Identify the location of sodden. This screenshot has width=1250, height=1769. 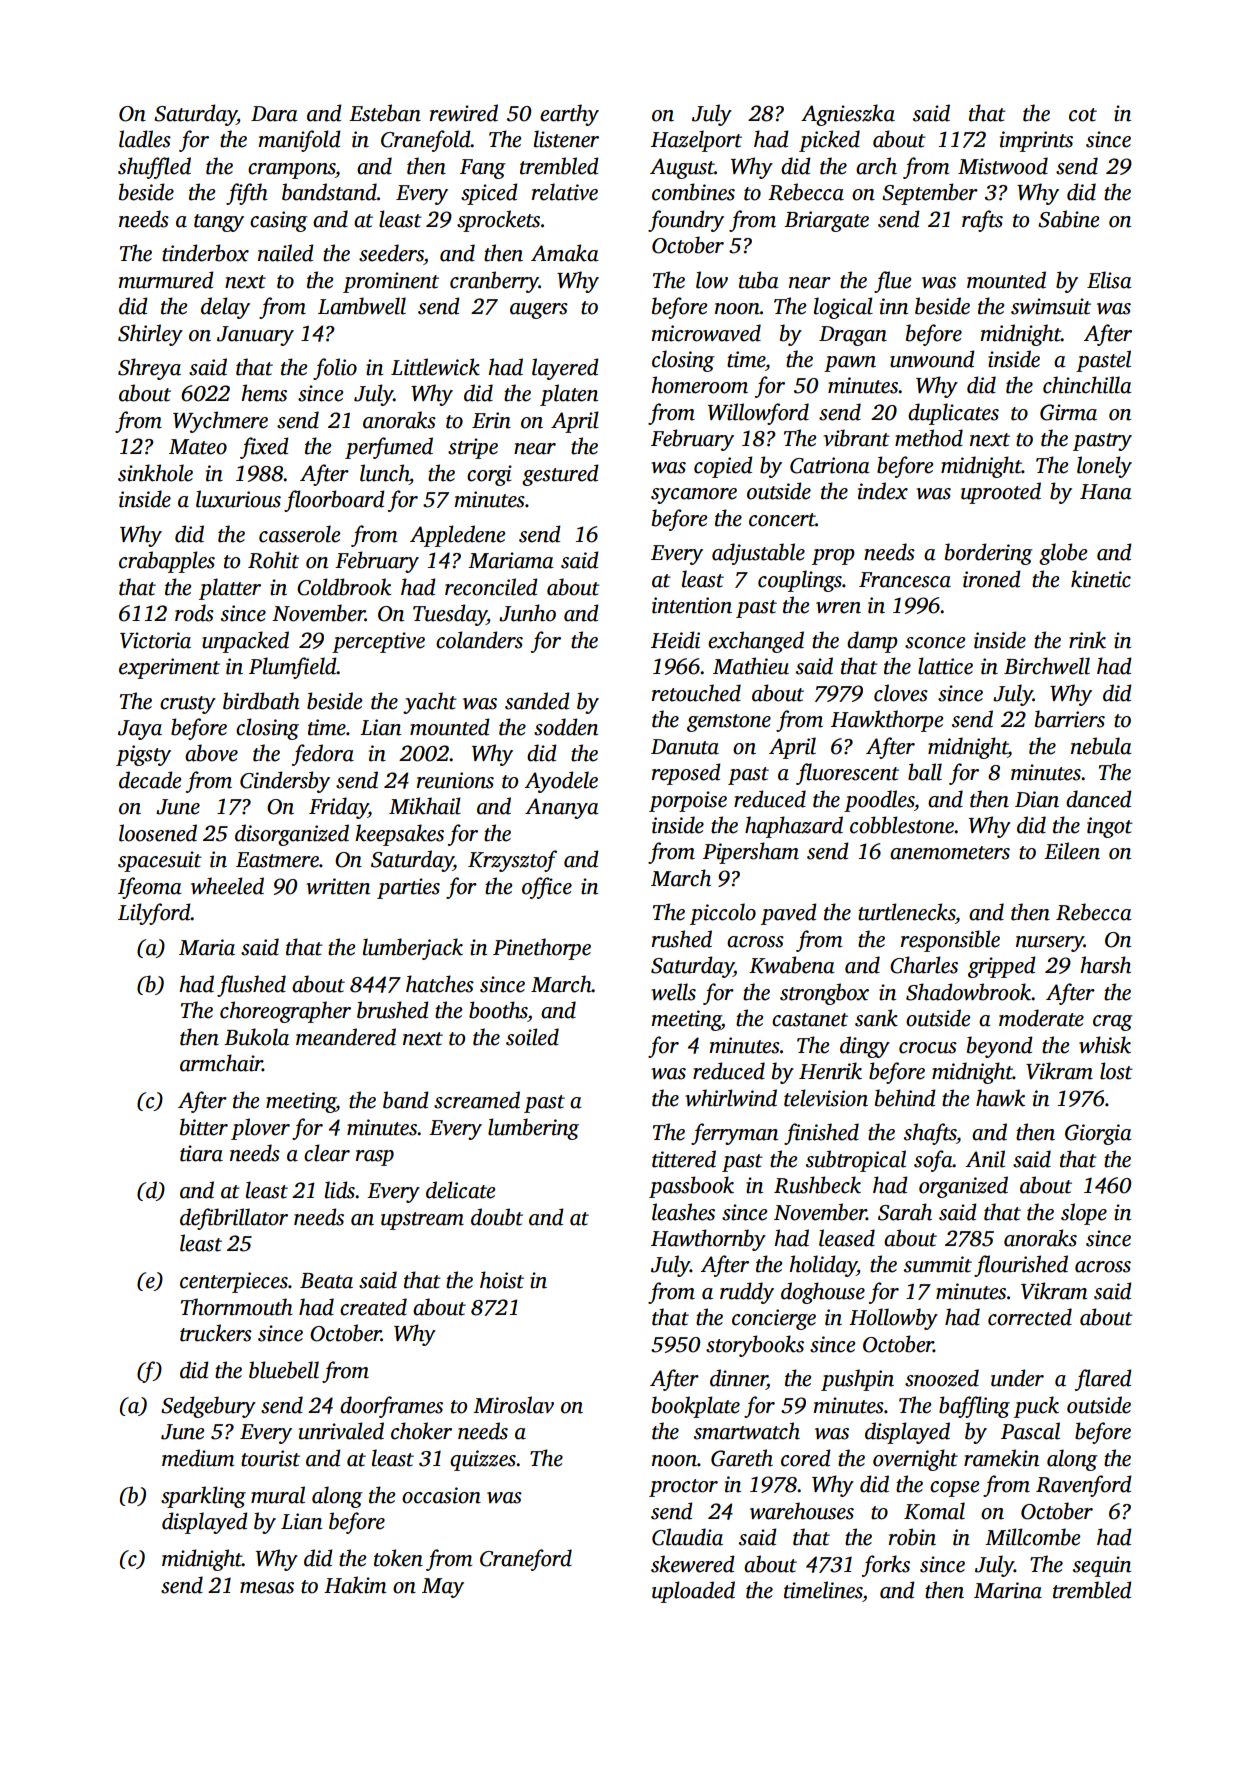
(566, 727).
